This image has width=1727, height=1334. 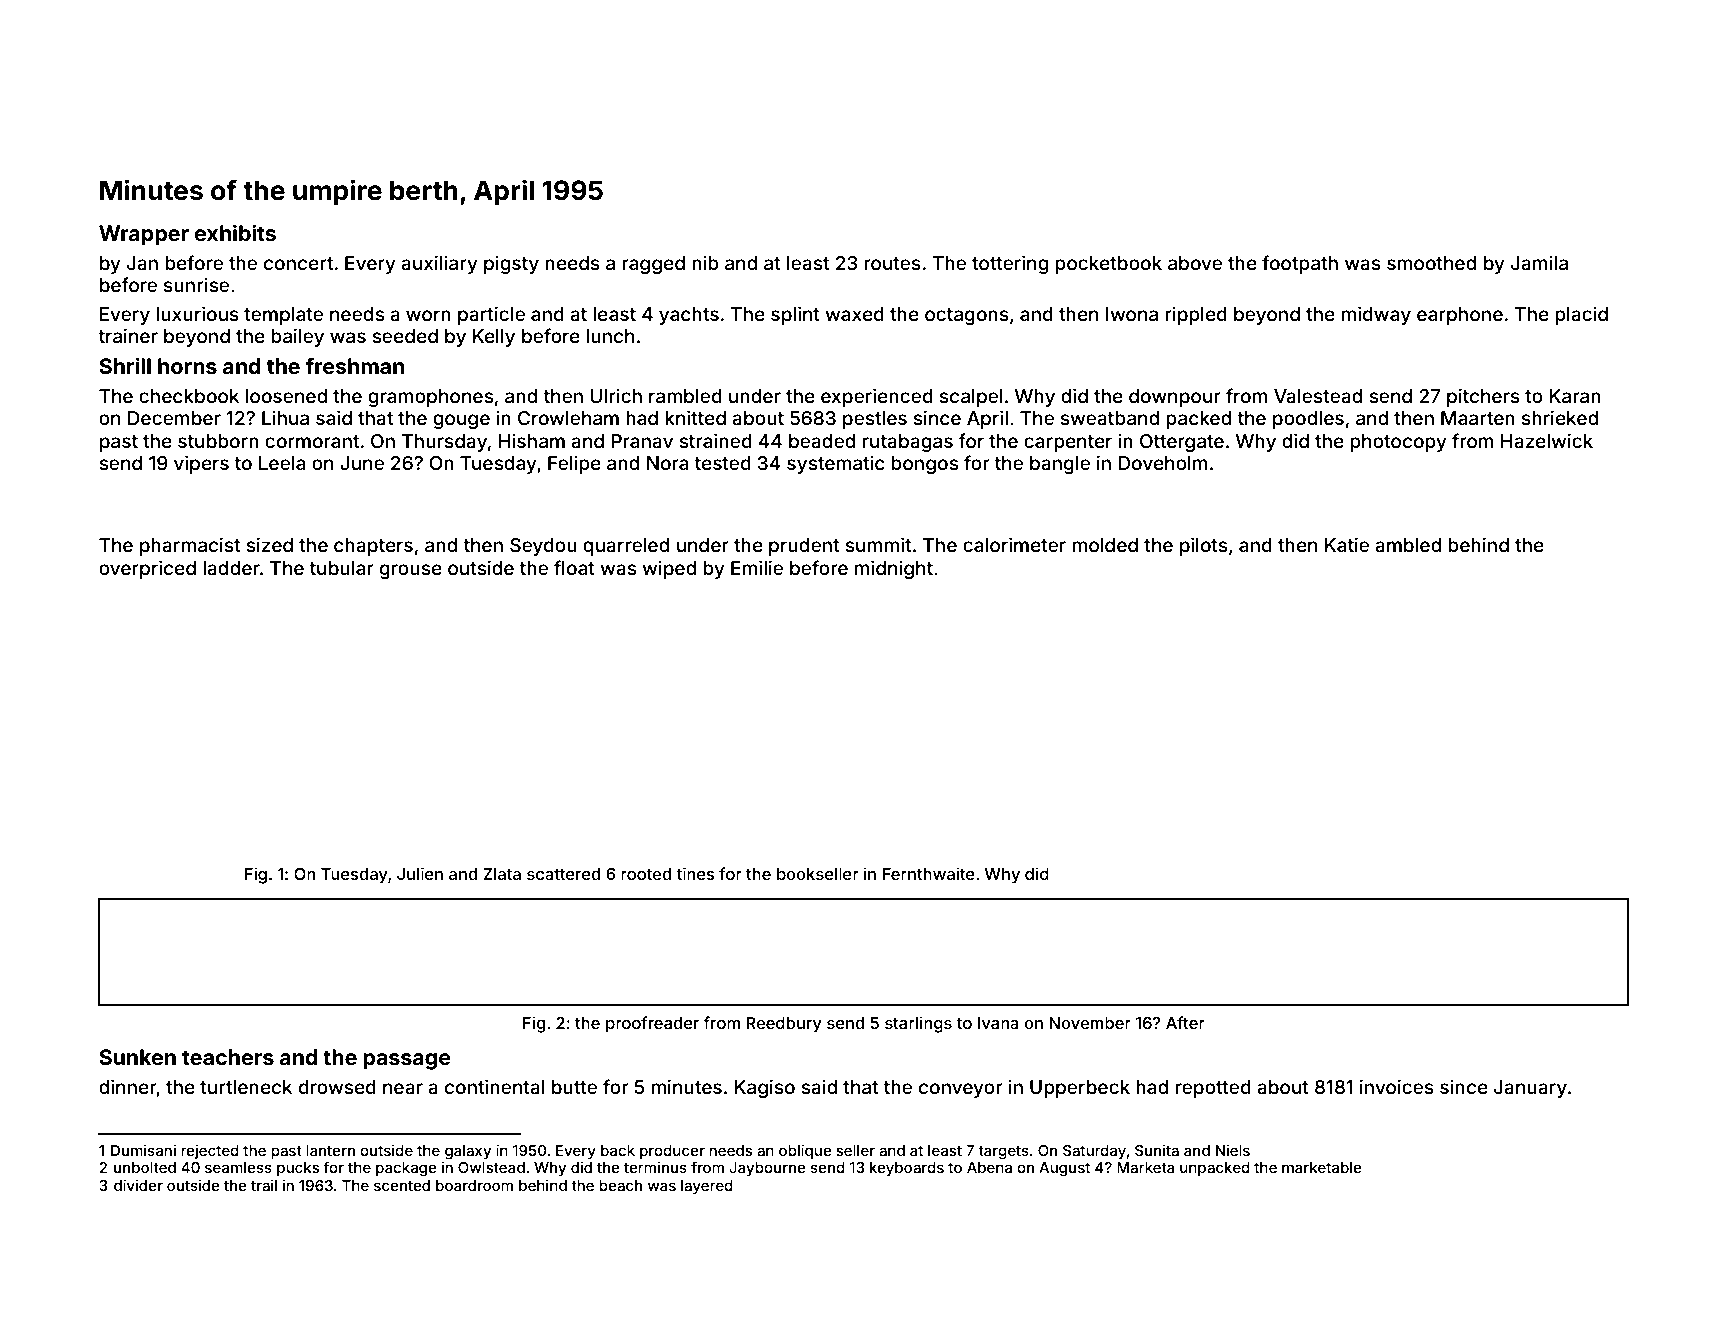 What do you see at coordinates (971, 398) in the image?
I see `scalpel` at bounding box center [971, 398].
